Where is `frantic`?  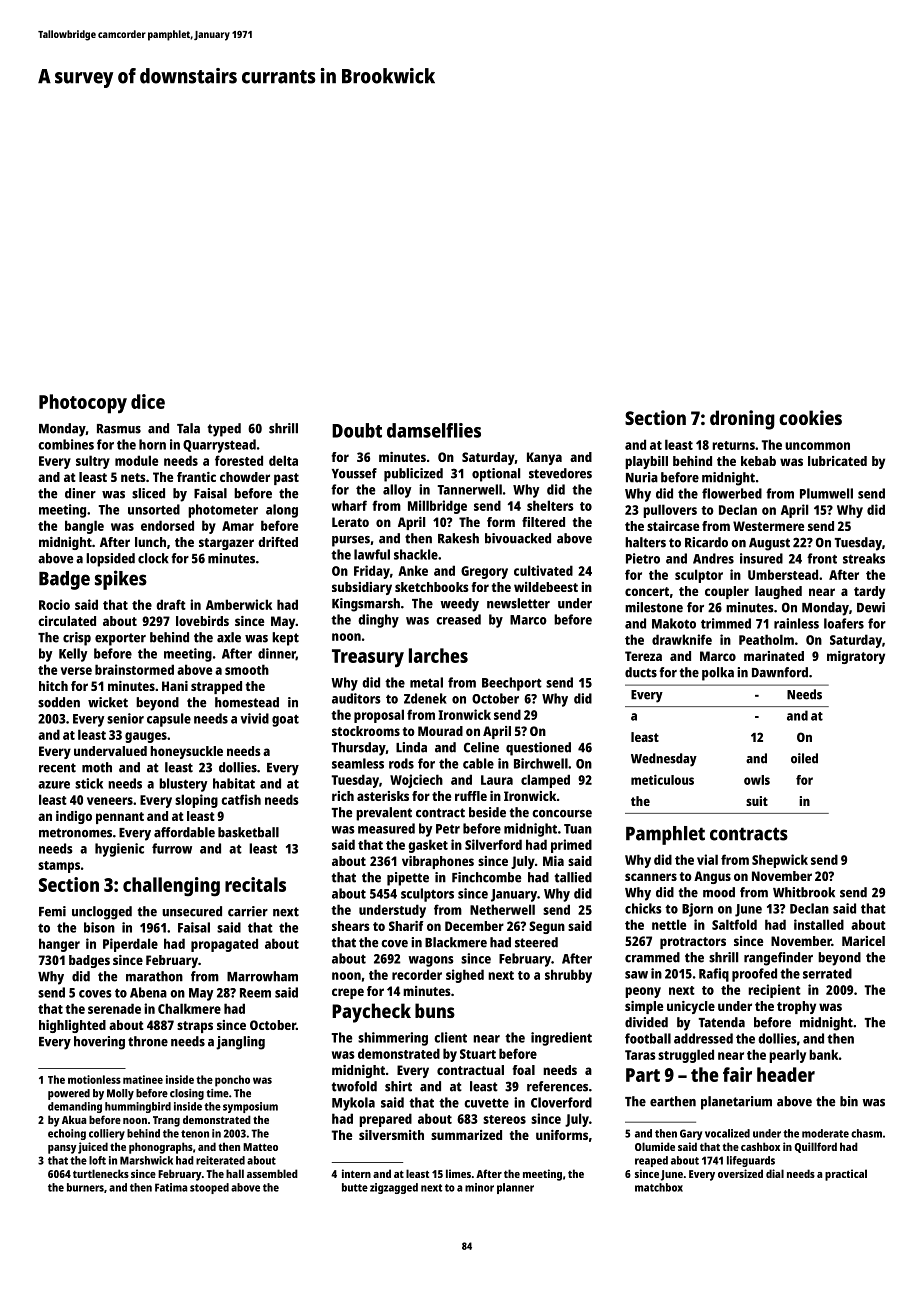 frantic is located at coordinates (196, 477).
